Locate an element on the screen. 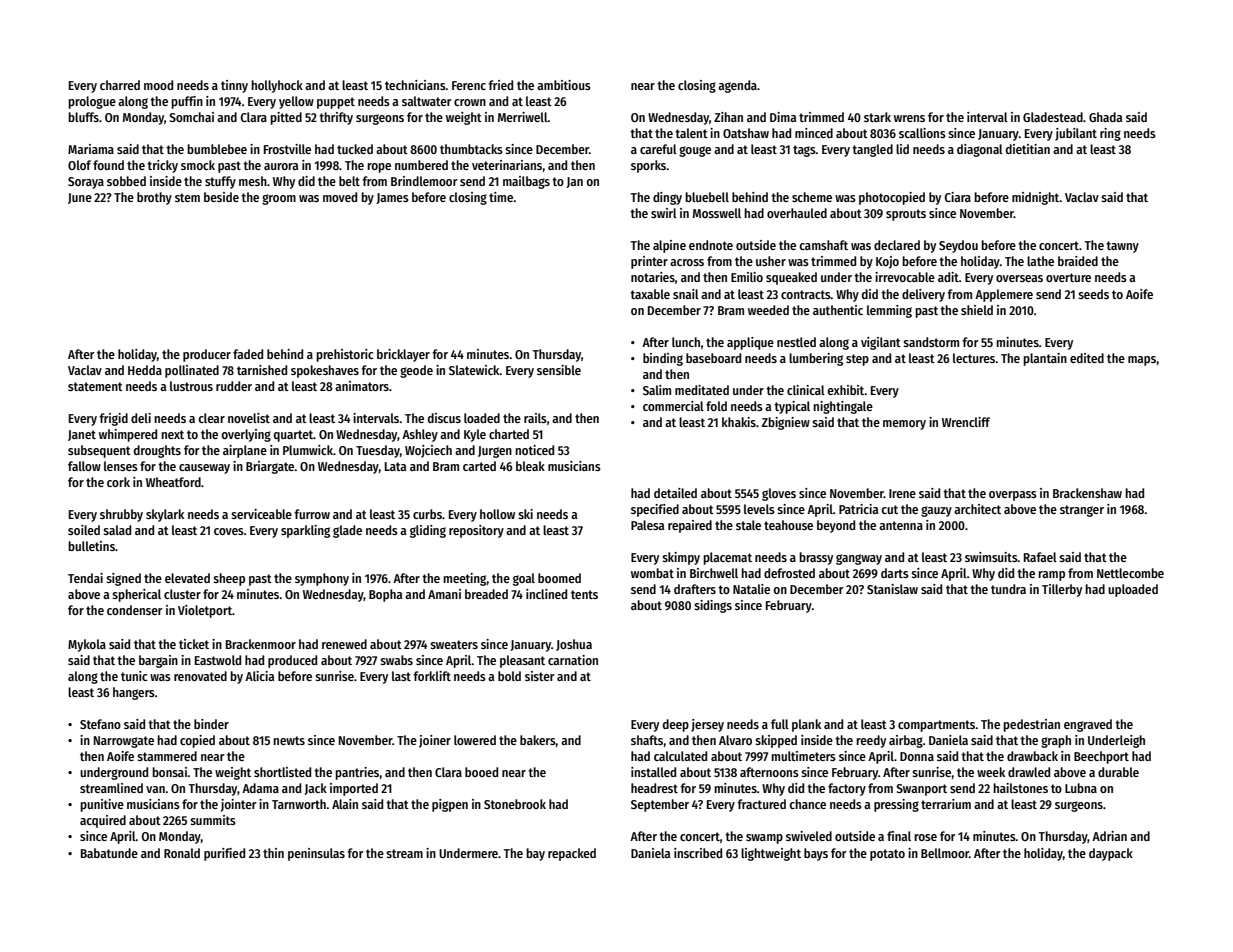 The width and height of the screenshot is (1233, 952). mailbags is located at coordinates (526, 182).
